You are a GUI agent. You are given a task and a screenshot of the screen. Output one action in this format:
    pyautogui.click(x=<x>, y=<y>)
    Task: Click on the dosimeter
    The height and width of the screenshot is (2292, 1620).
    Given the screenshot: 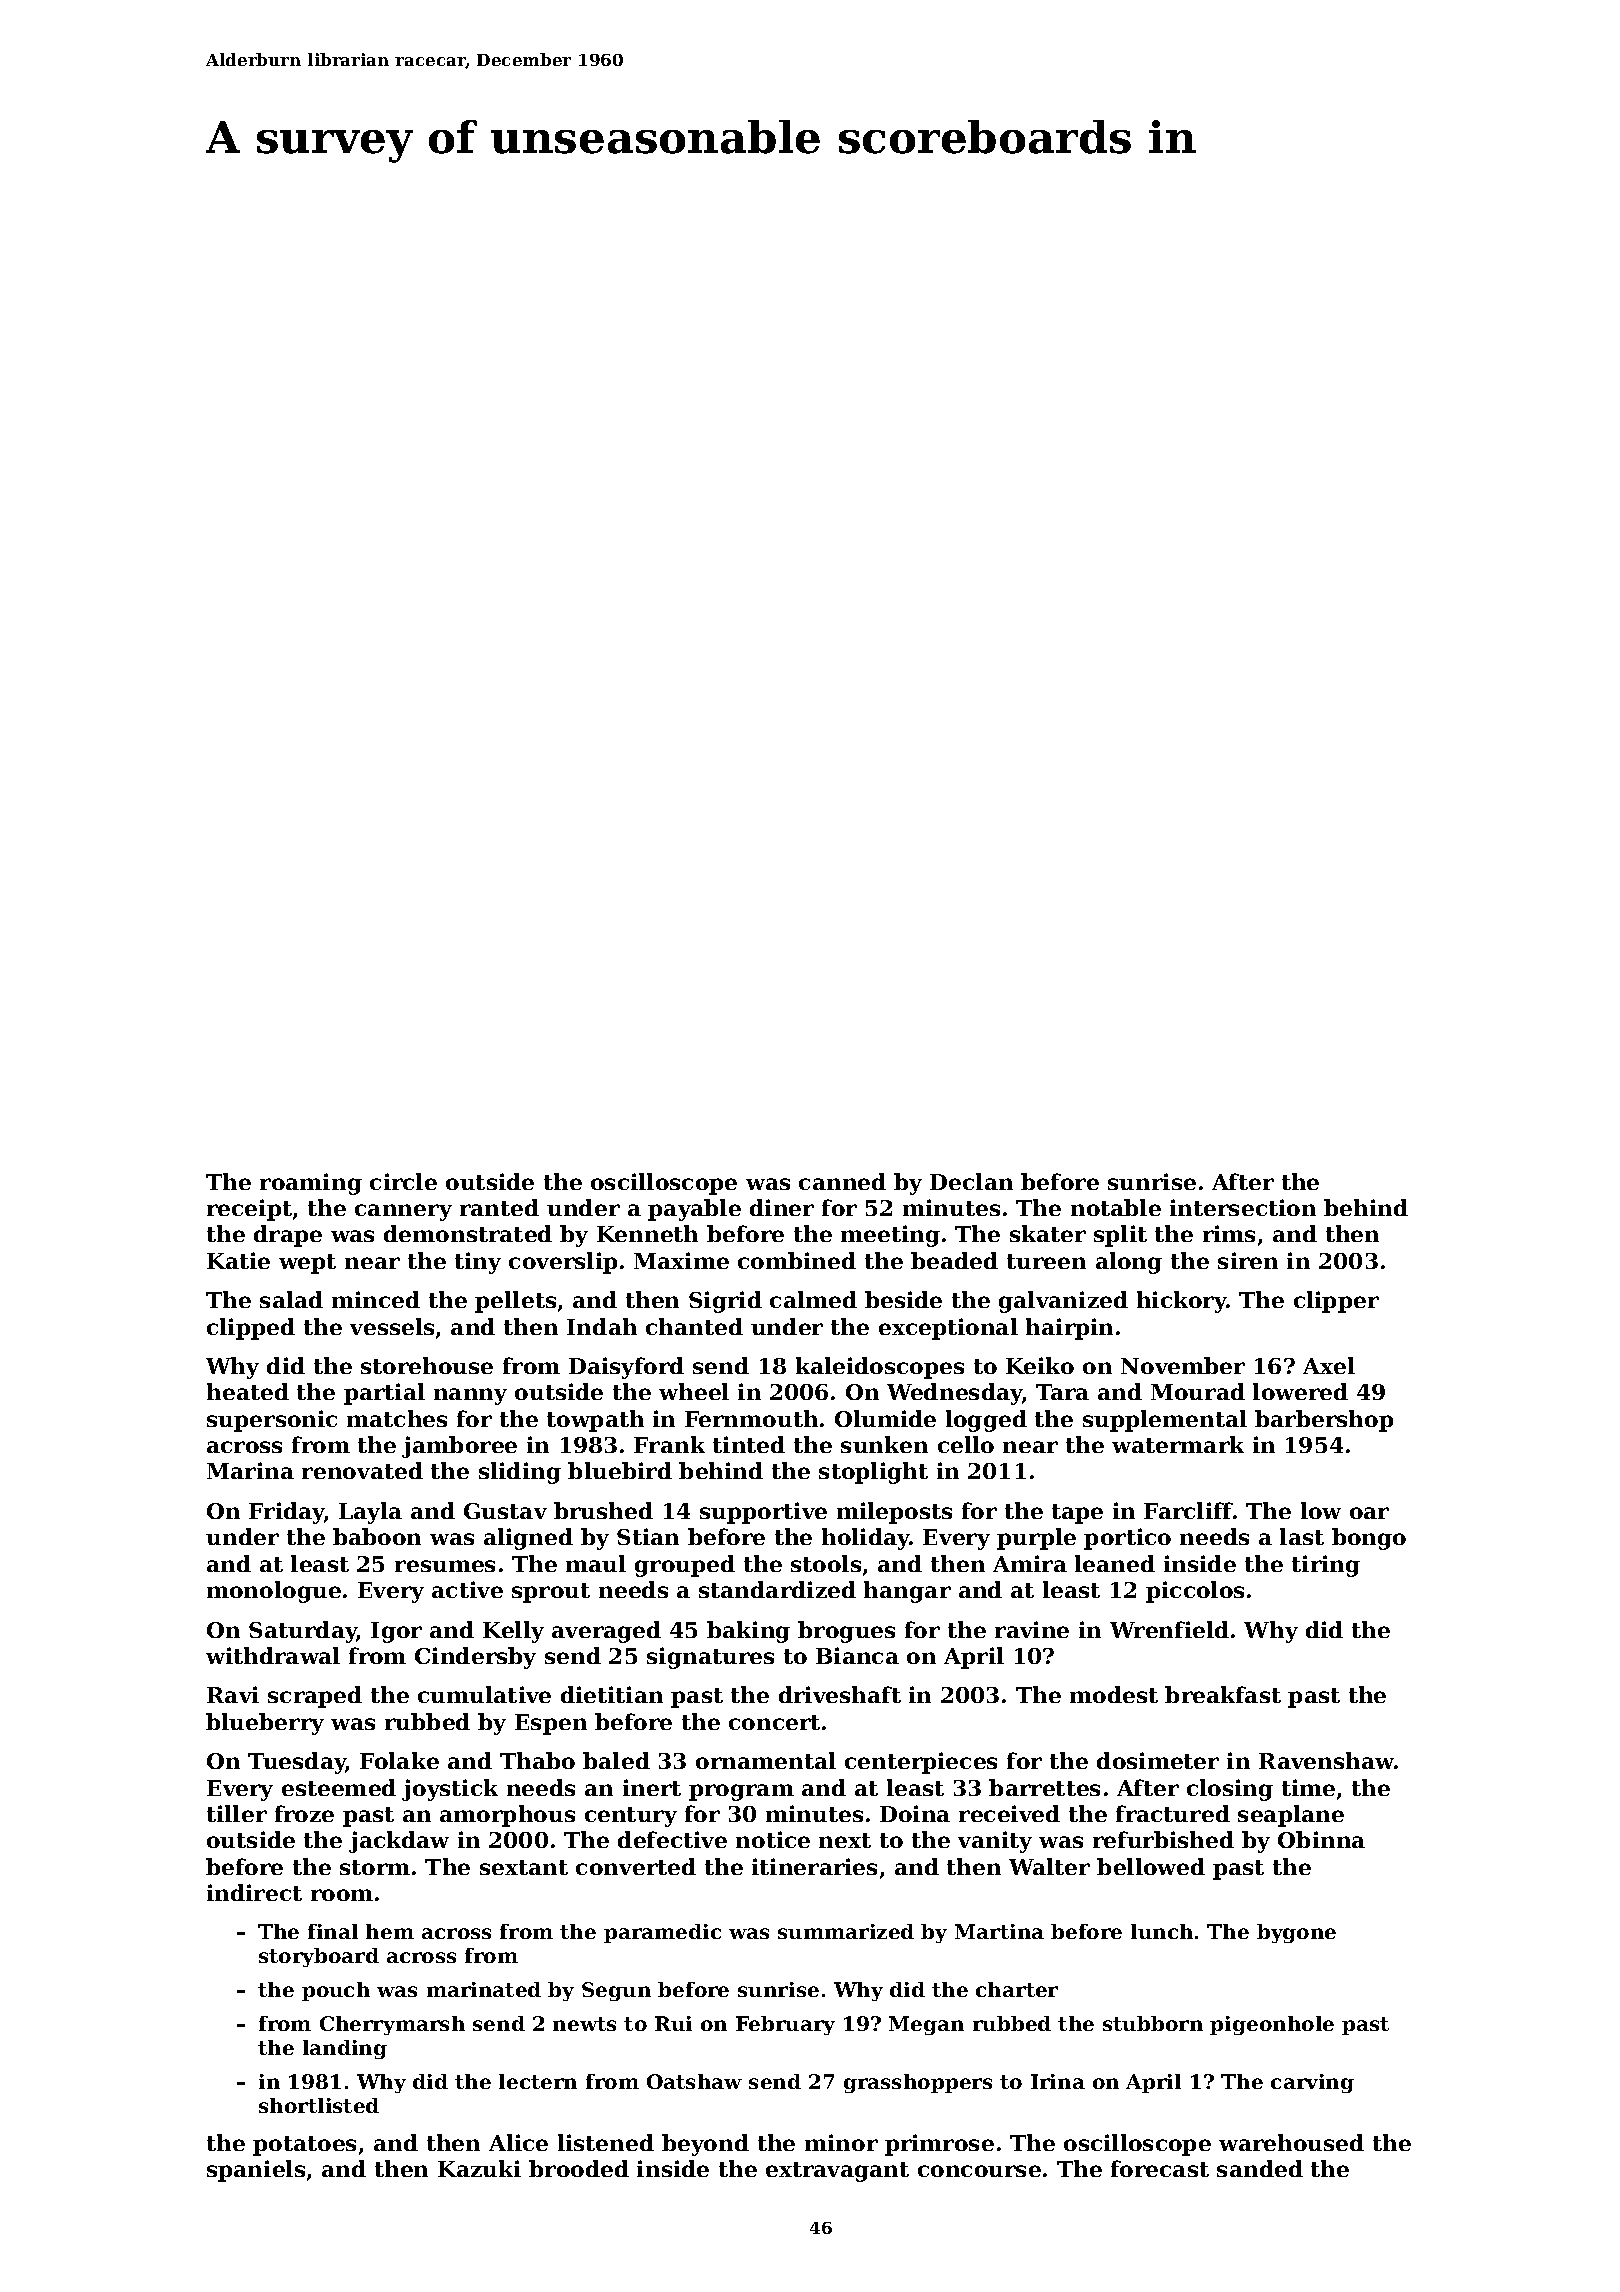 What is the action you would take?
    pyautogui.click(x=1158, y=1760)
